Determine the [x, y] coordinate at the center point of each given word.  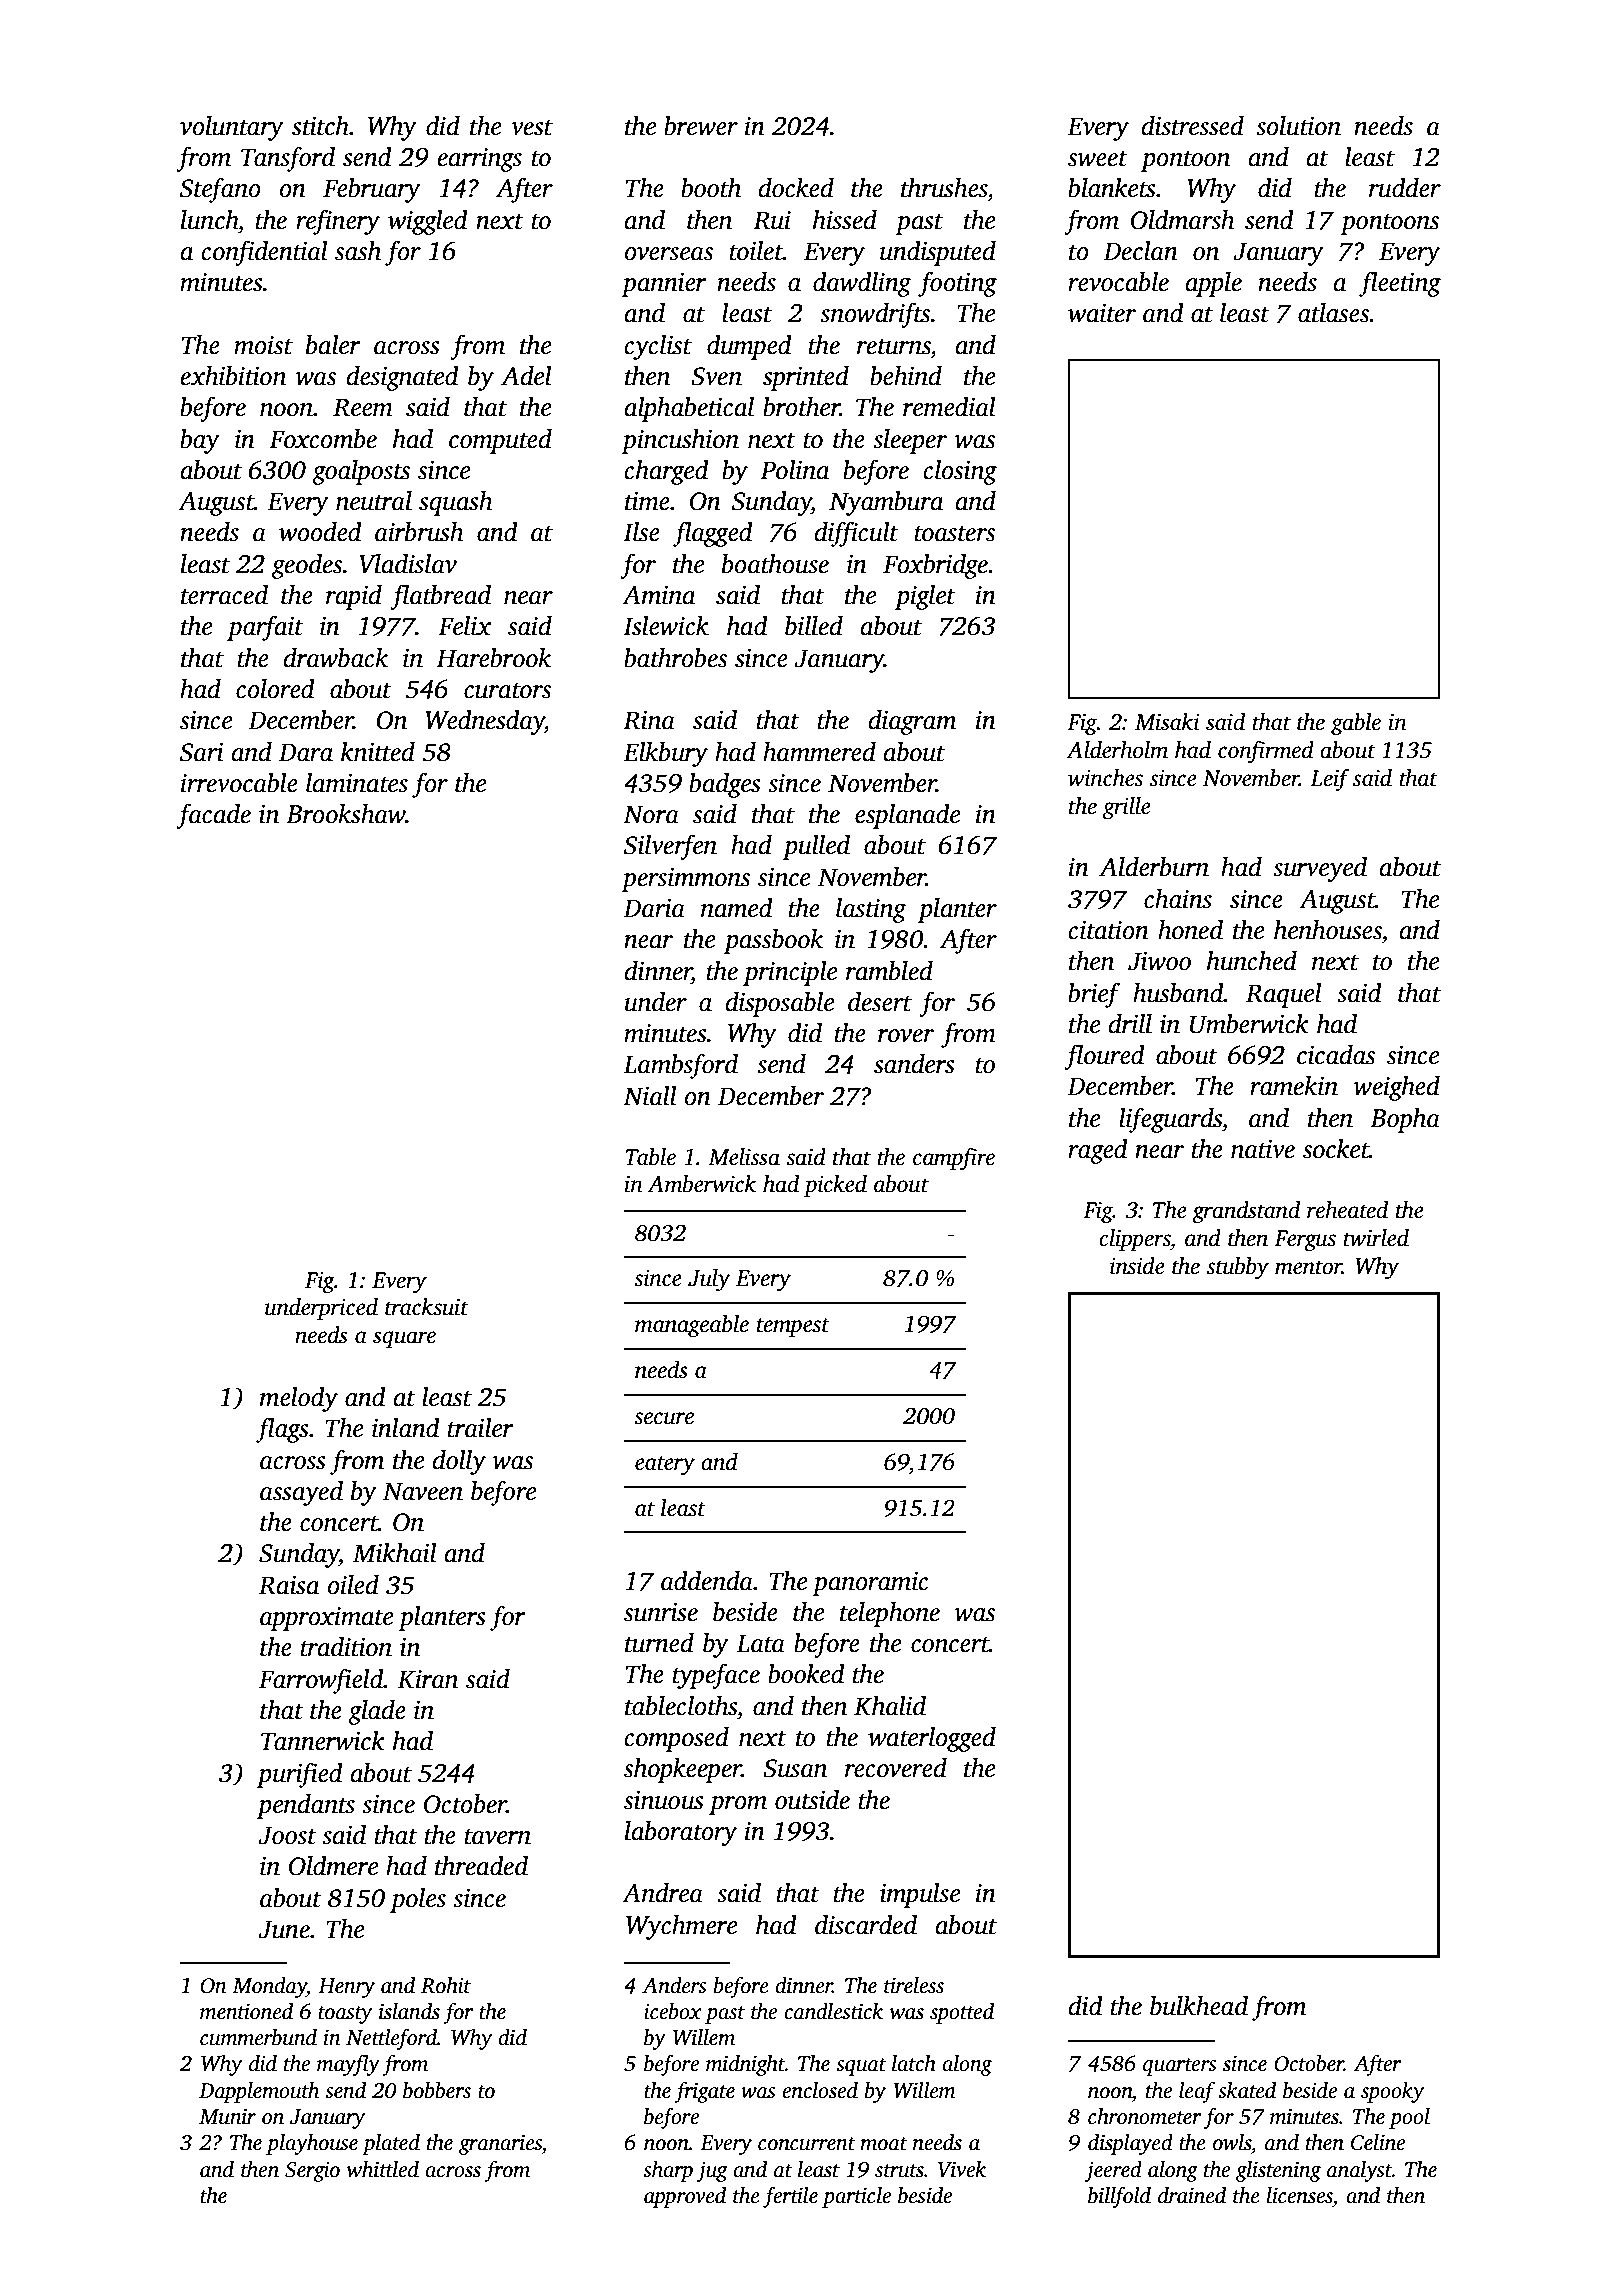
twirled [1376, 1238]
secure [664, 1418]
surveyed [1320, 869]
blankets [1112, 188]
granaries [500, 2145]
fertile [790, 2197]
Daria [654, 908]
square [404, 1339]
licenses [1300, 2195]
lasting [871, 910]
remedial [949, 407]
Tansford [288, 159]
